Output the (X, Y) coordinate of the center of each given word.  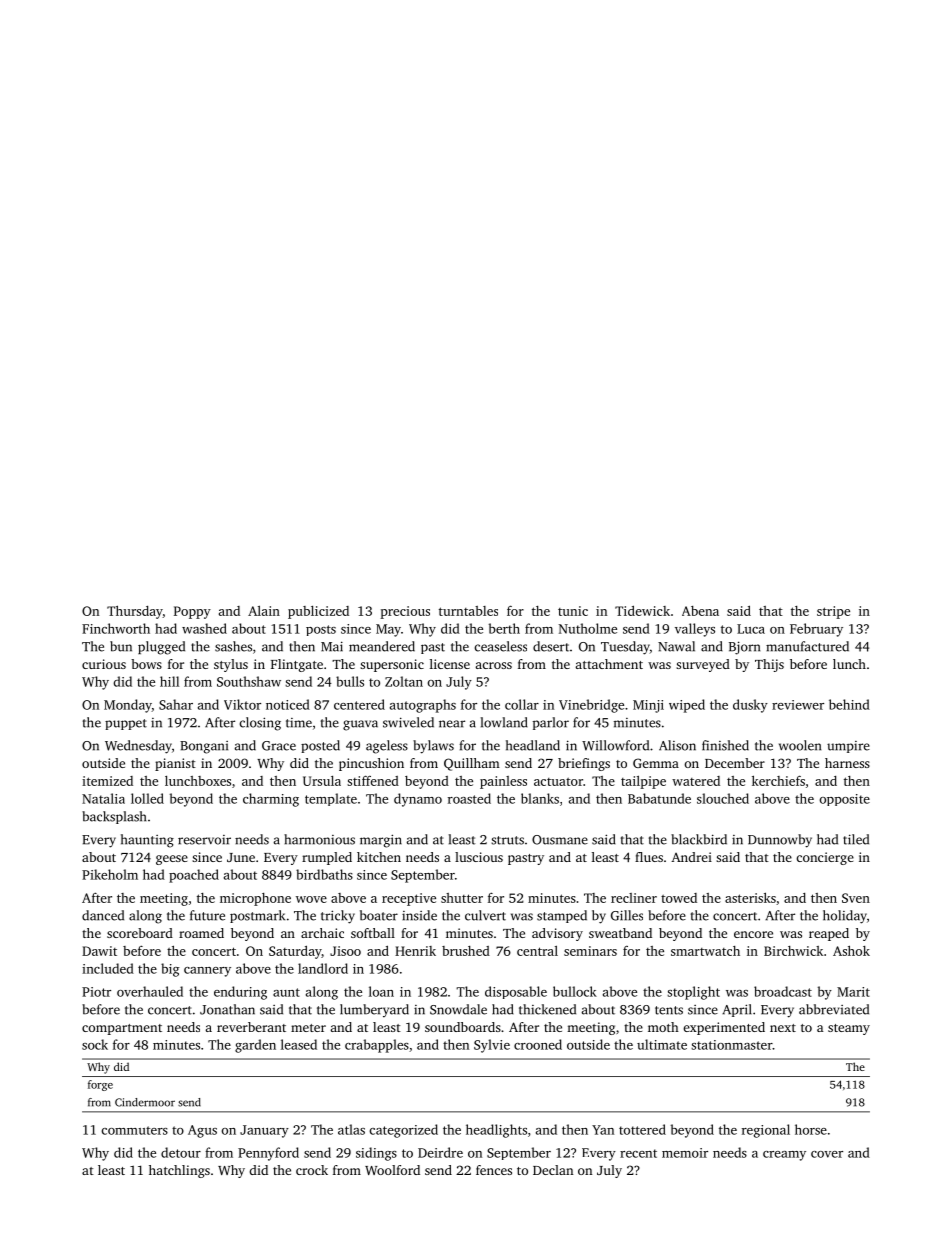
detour (181, 1152)
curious (104, 664)
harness (847, 763)
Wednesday (138, 747)
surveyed (703, 665)
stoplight (693, 993)
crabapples (377, 1046)
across (494, 665)
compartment (122, 1029)
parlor (551, 723)
